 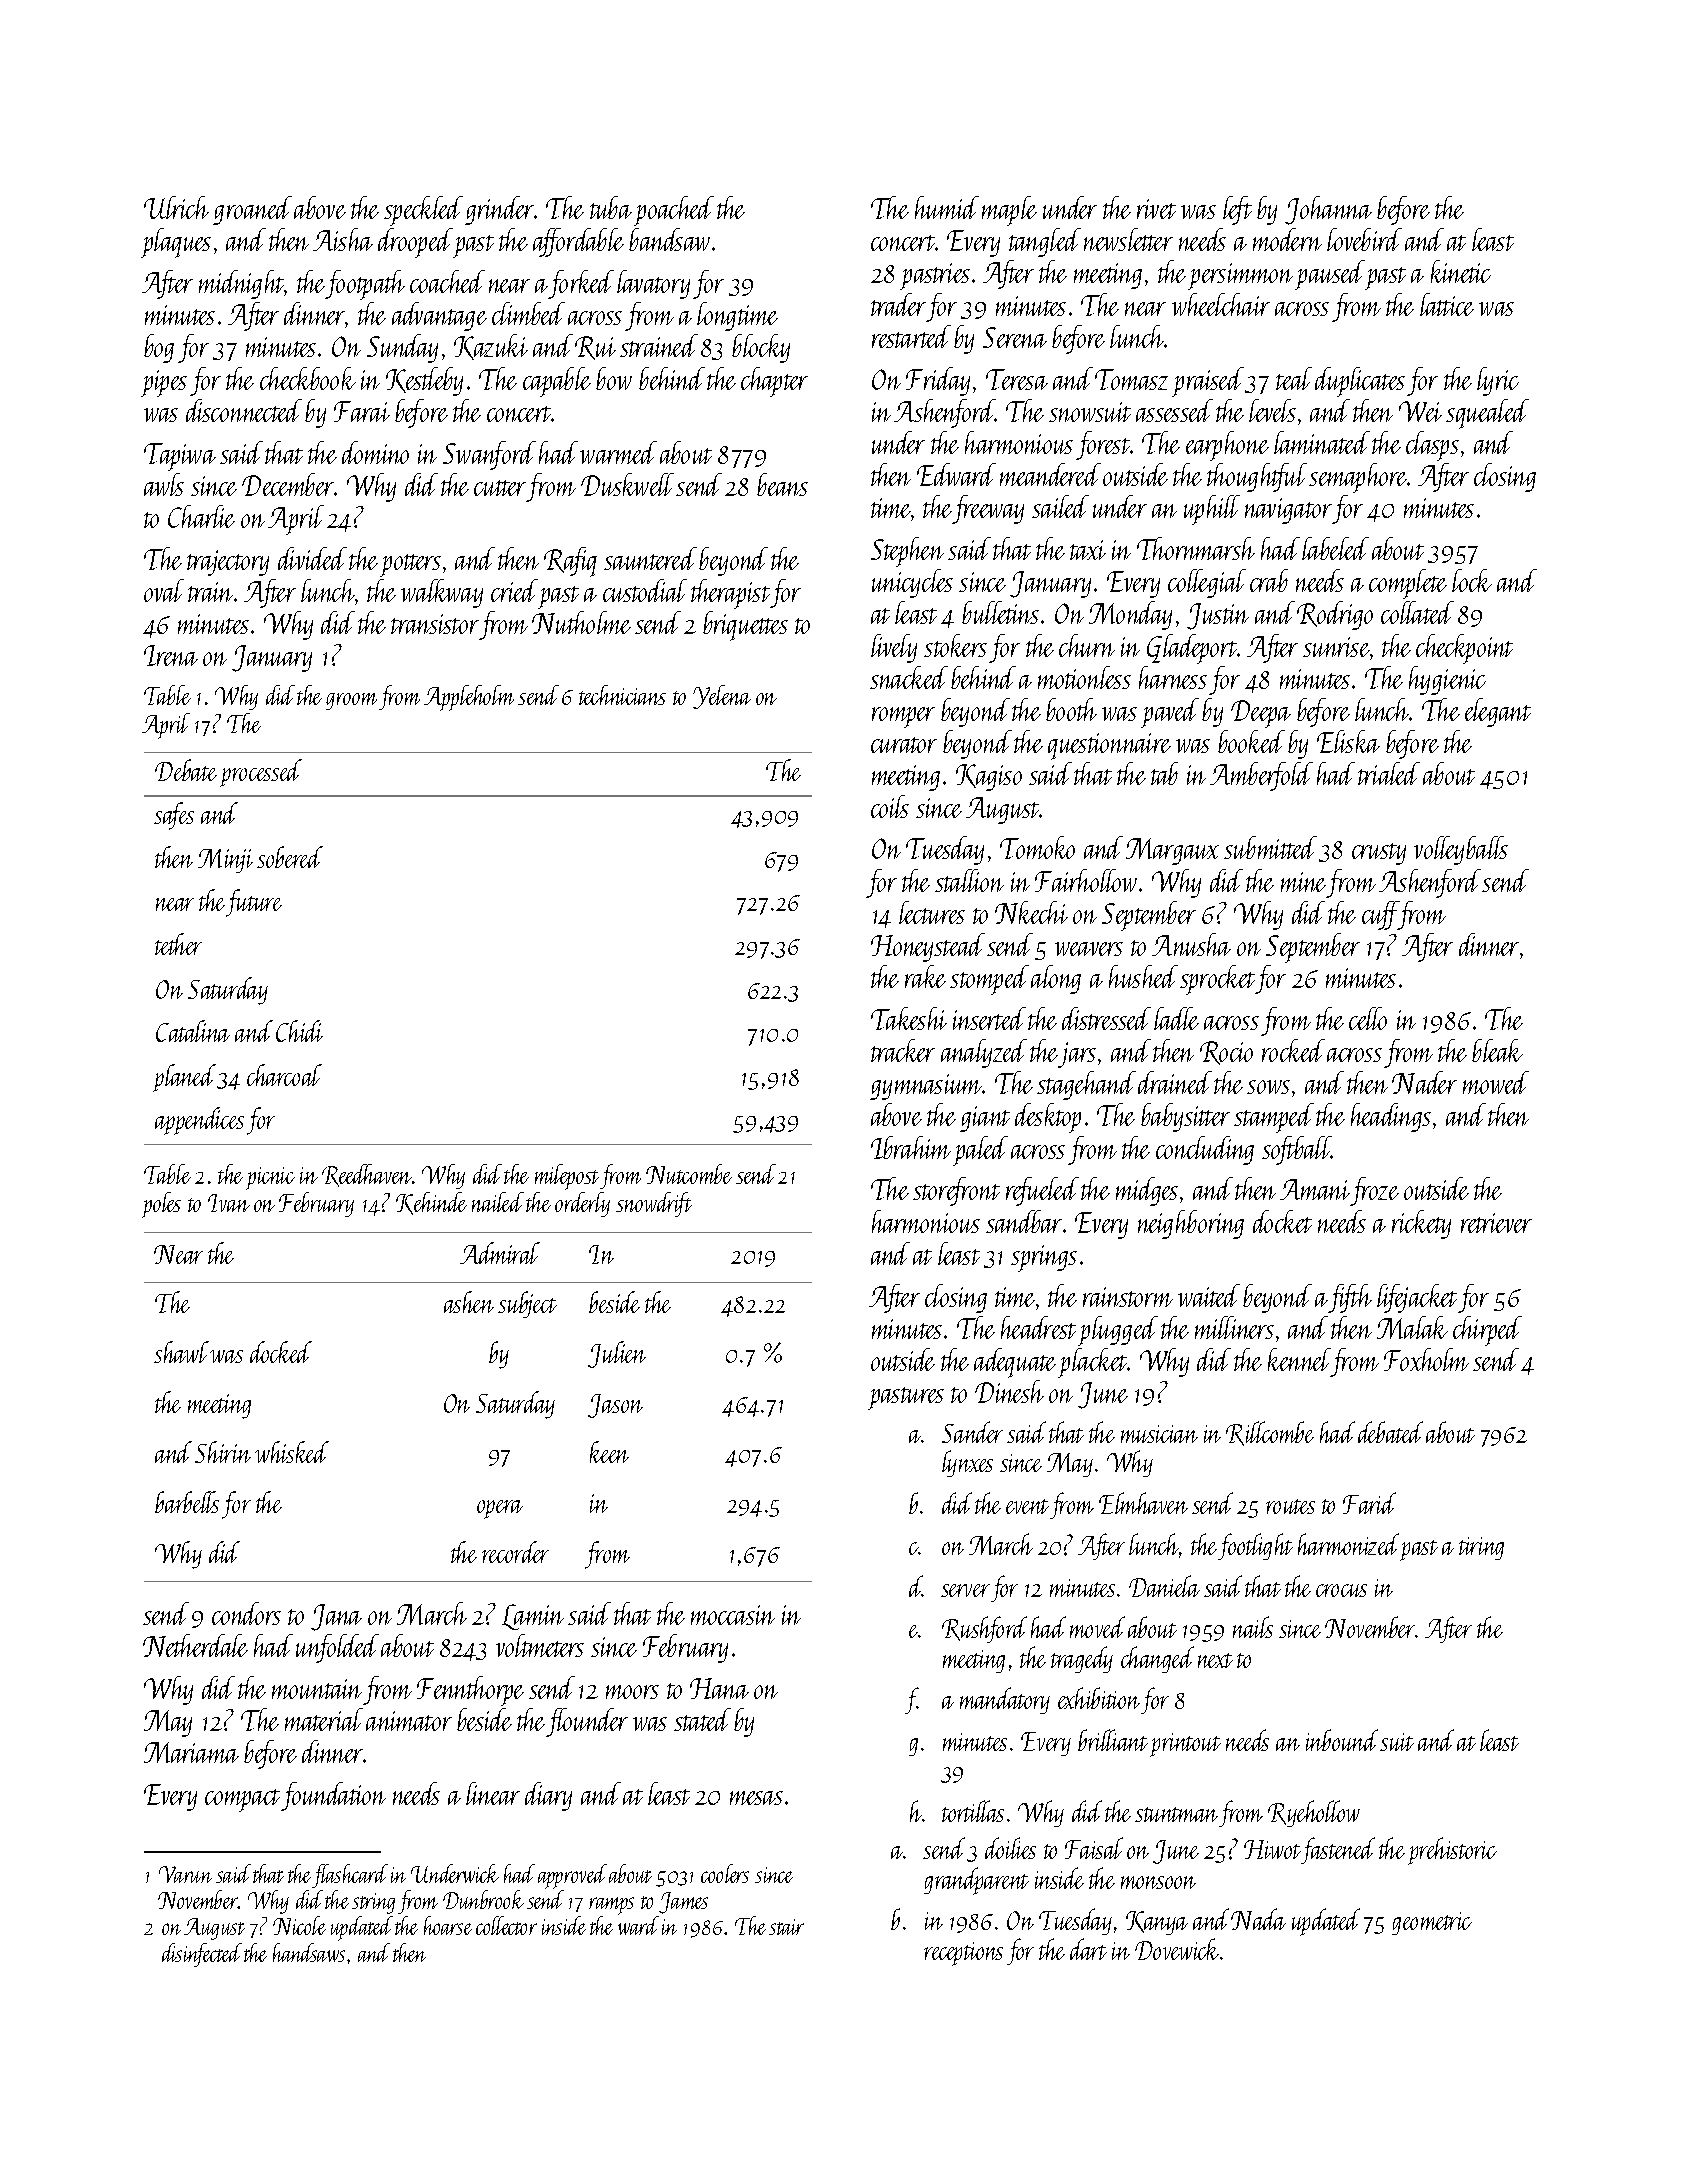 I want to click on Julien, so click(x=617, y=1354).
